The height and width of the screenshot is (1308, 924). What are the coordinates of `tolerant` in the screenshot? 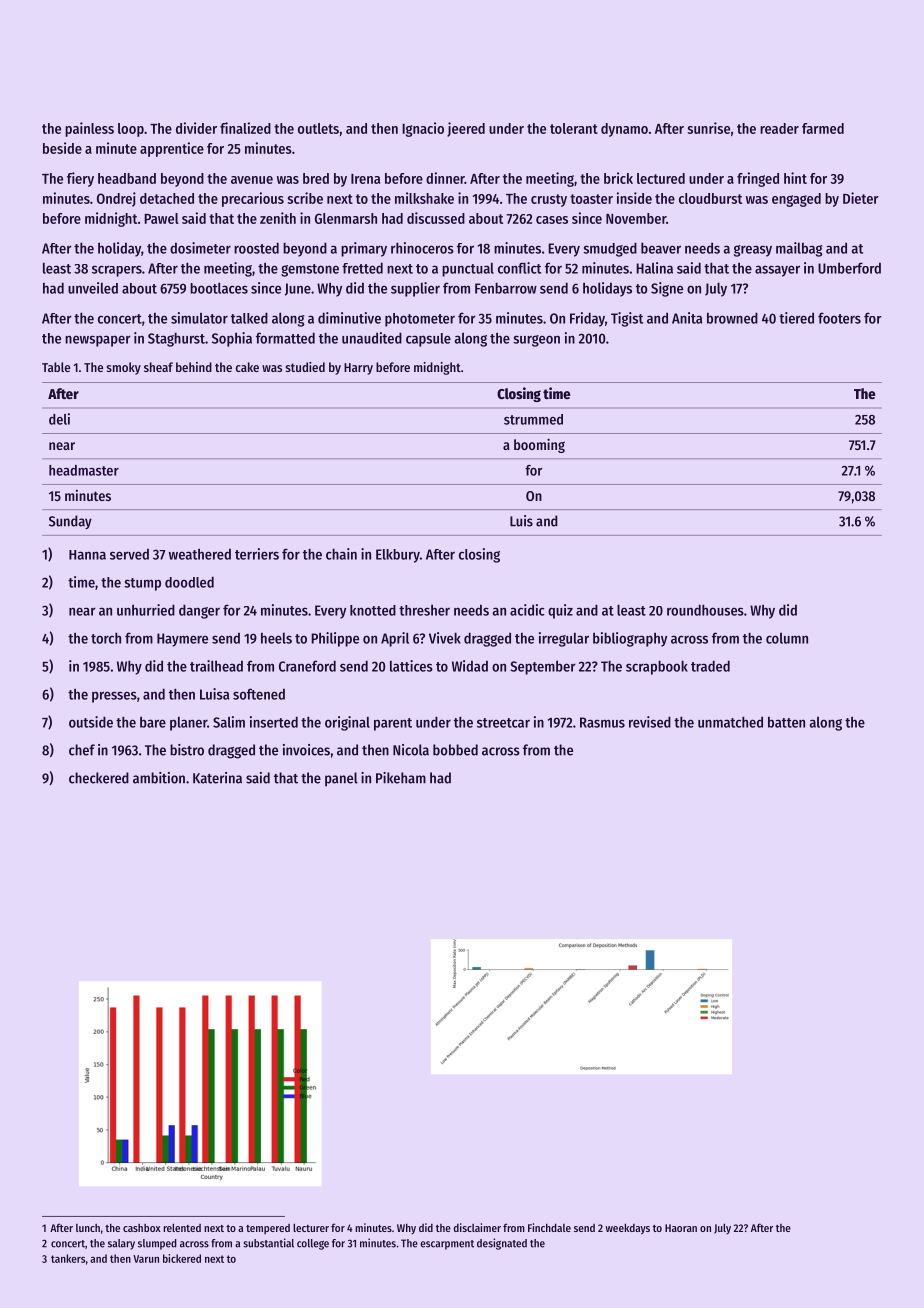 It's located at (574, 128).
